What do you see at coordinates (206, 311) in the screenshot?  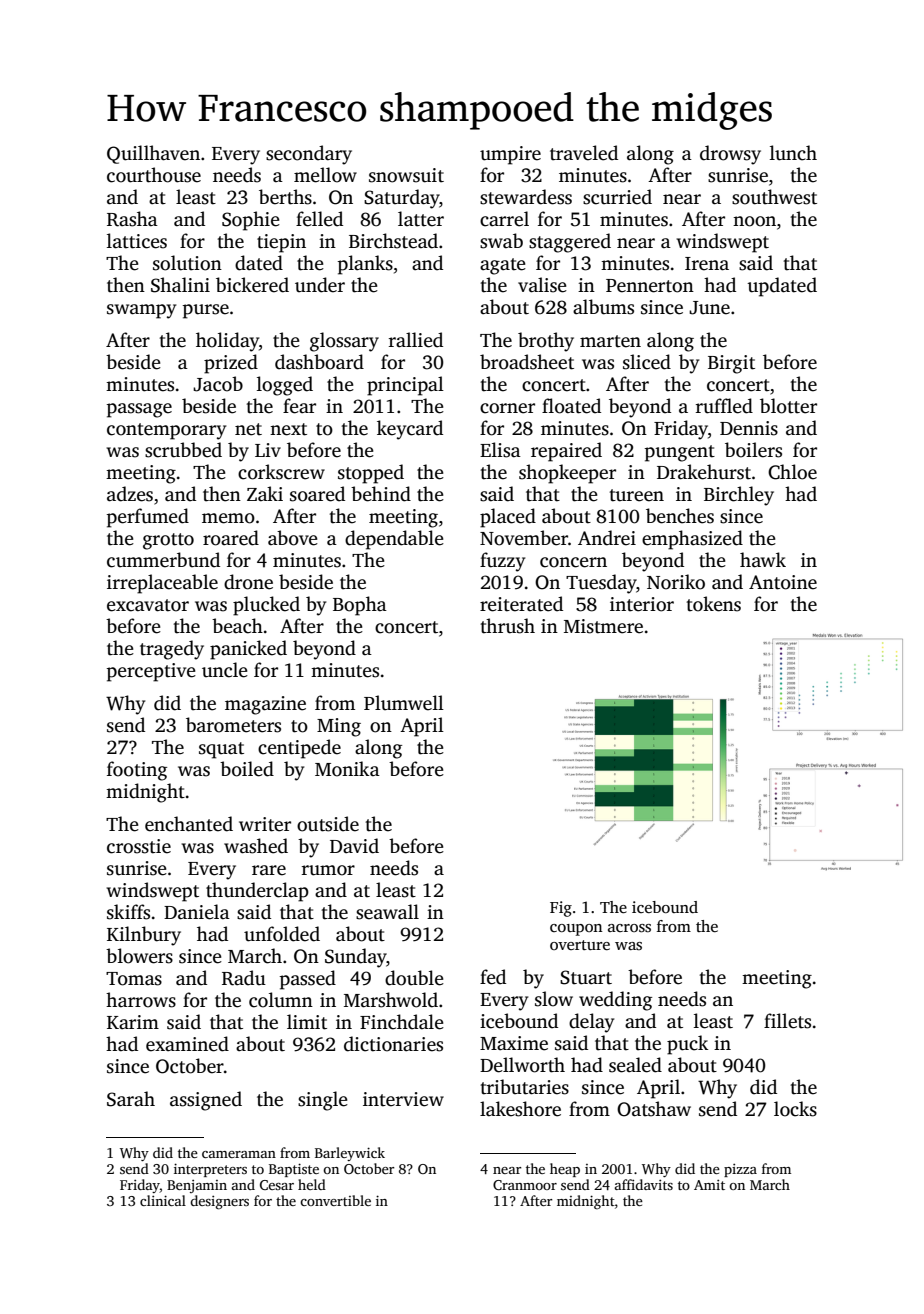 I see `purse` at bounding box center [206, 311].
